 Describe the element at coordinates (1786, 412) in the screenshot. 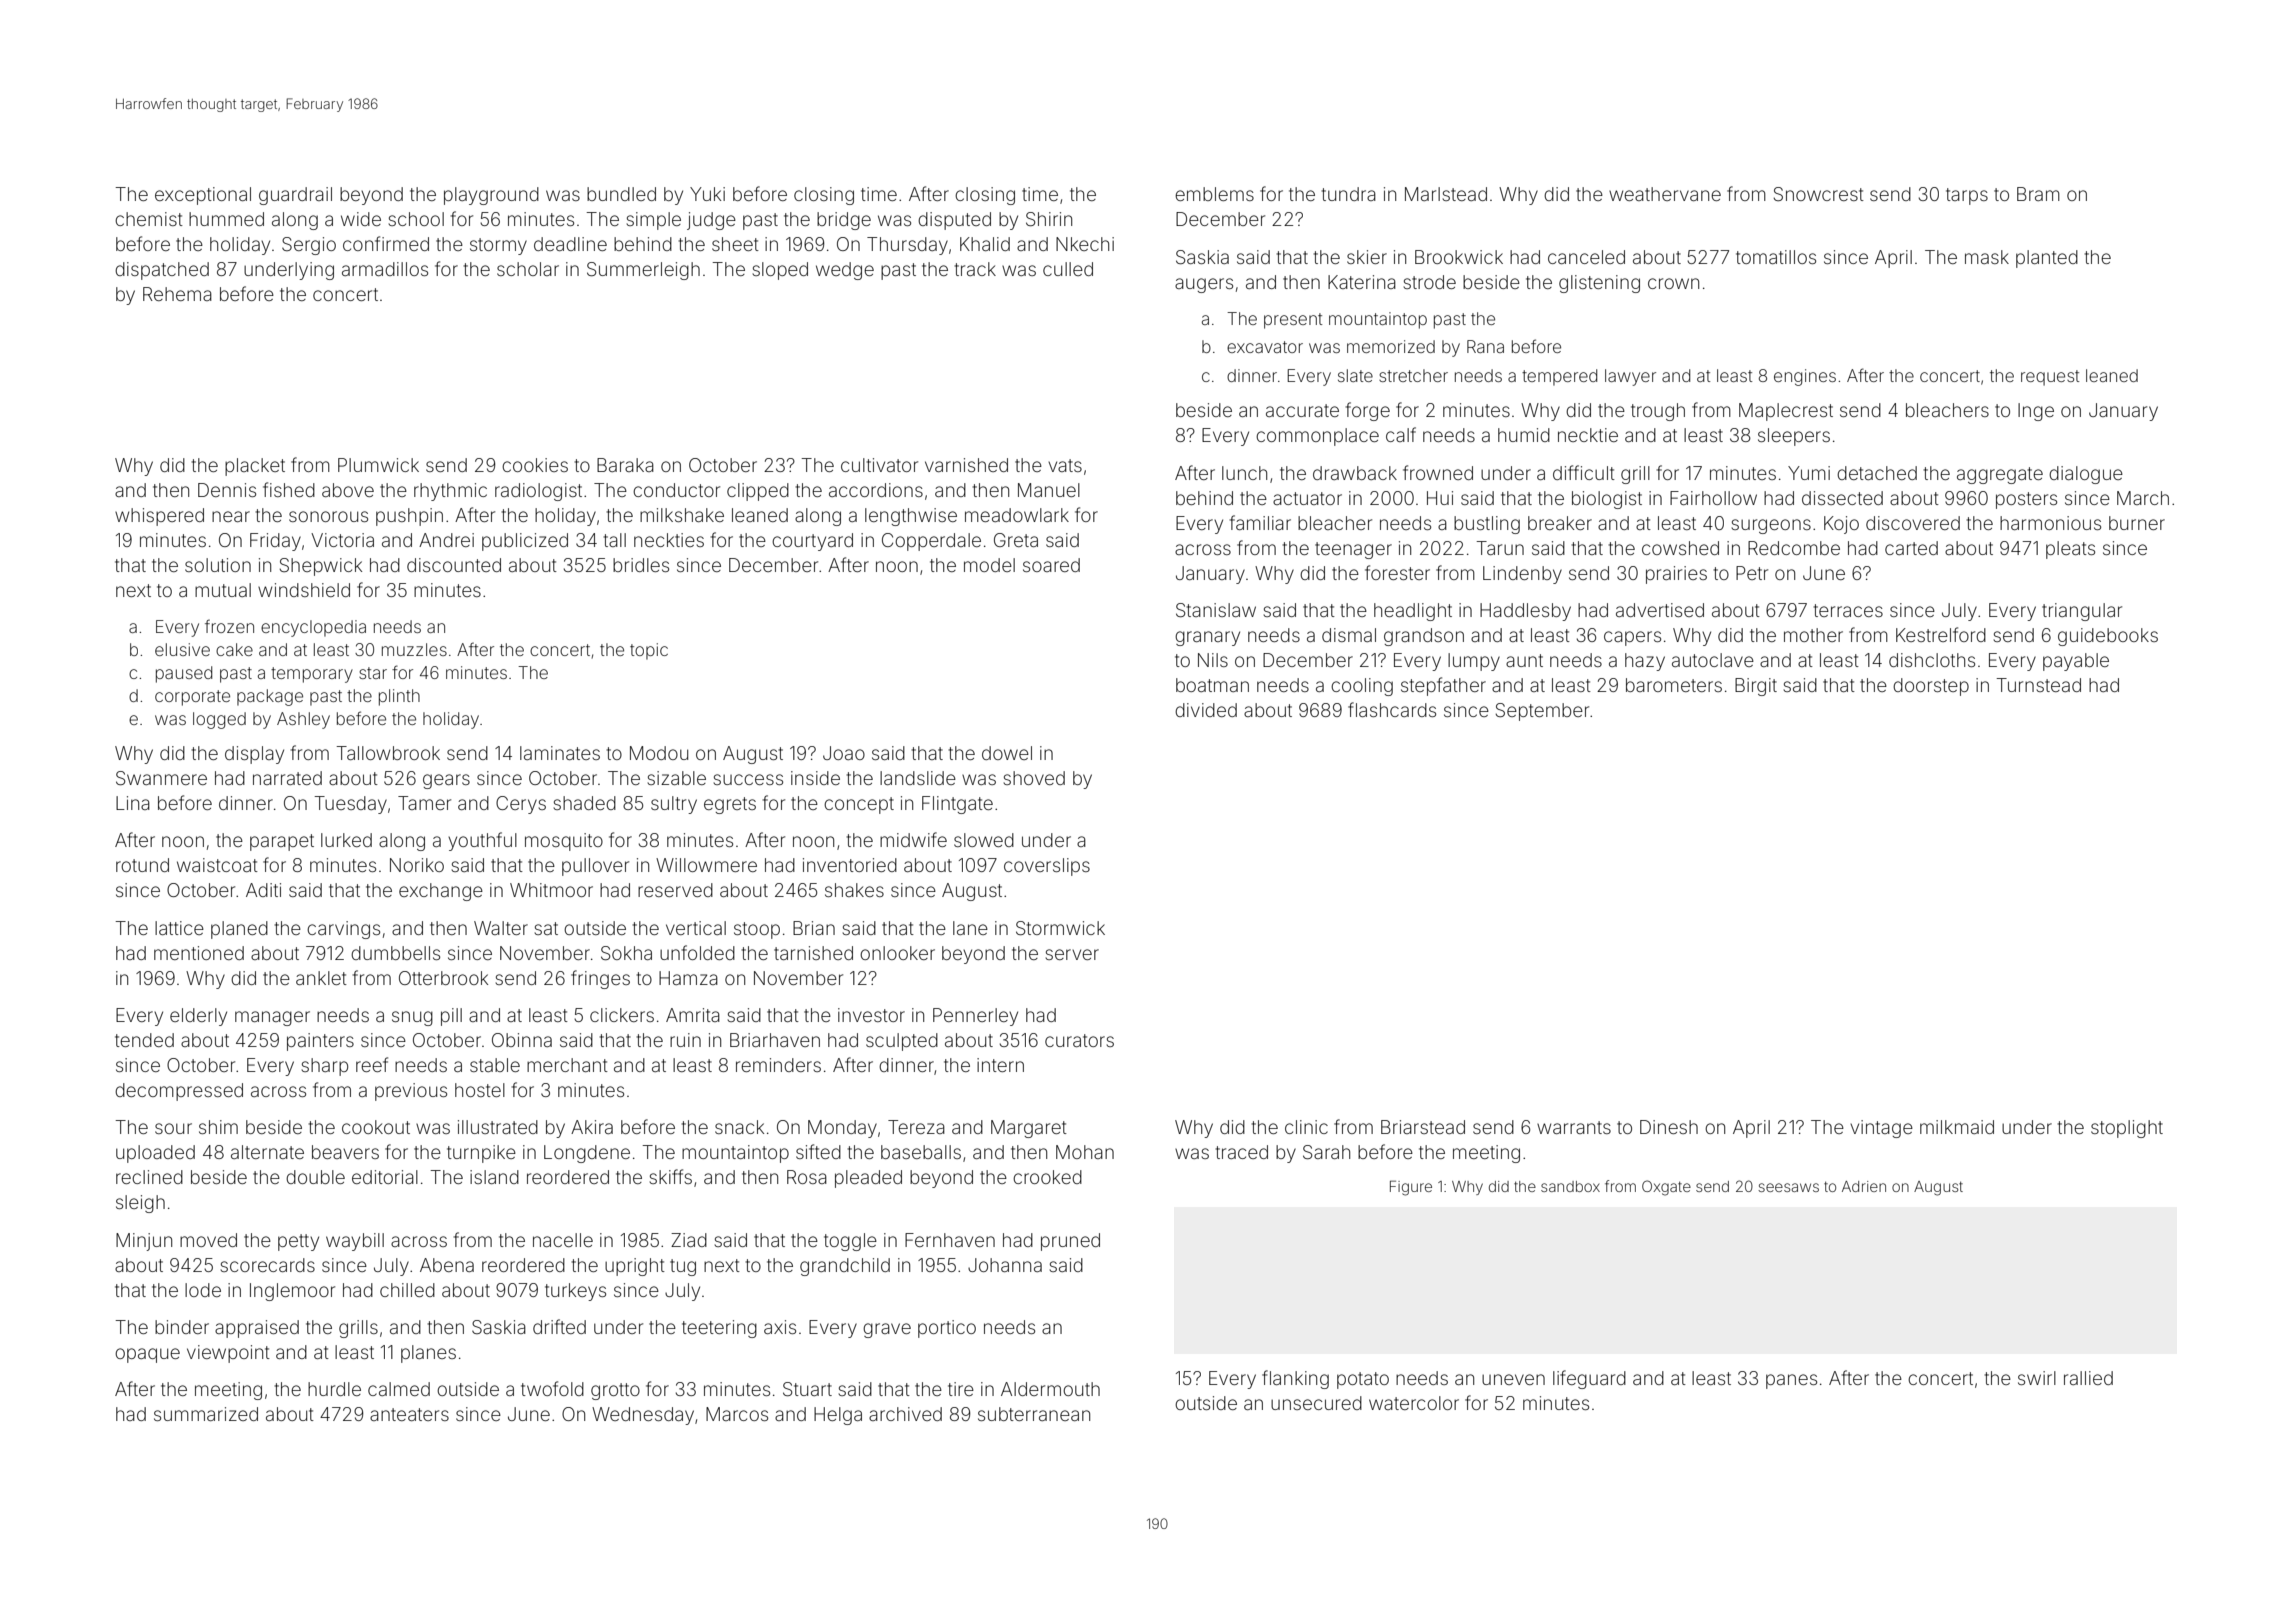

I see `Maplecrest` at that location.
